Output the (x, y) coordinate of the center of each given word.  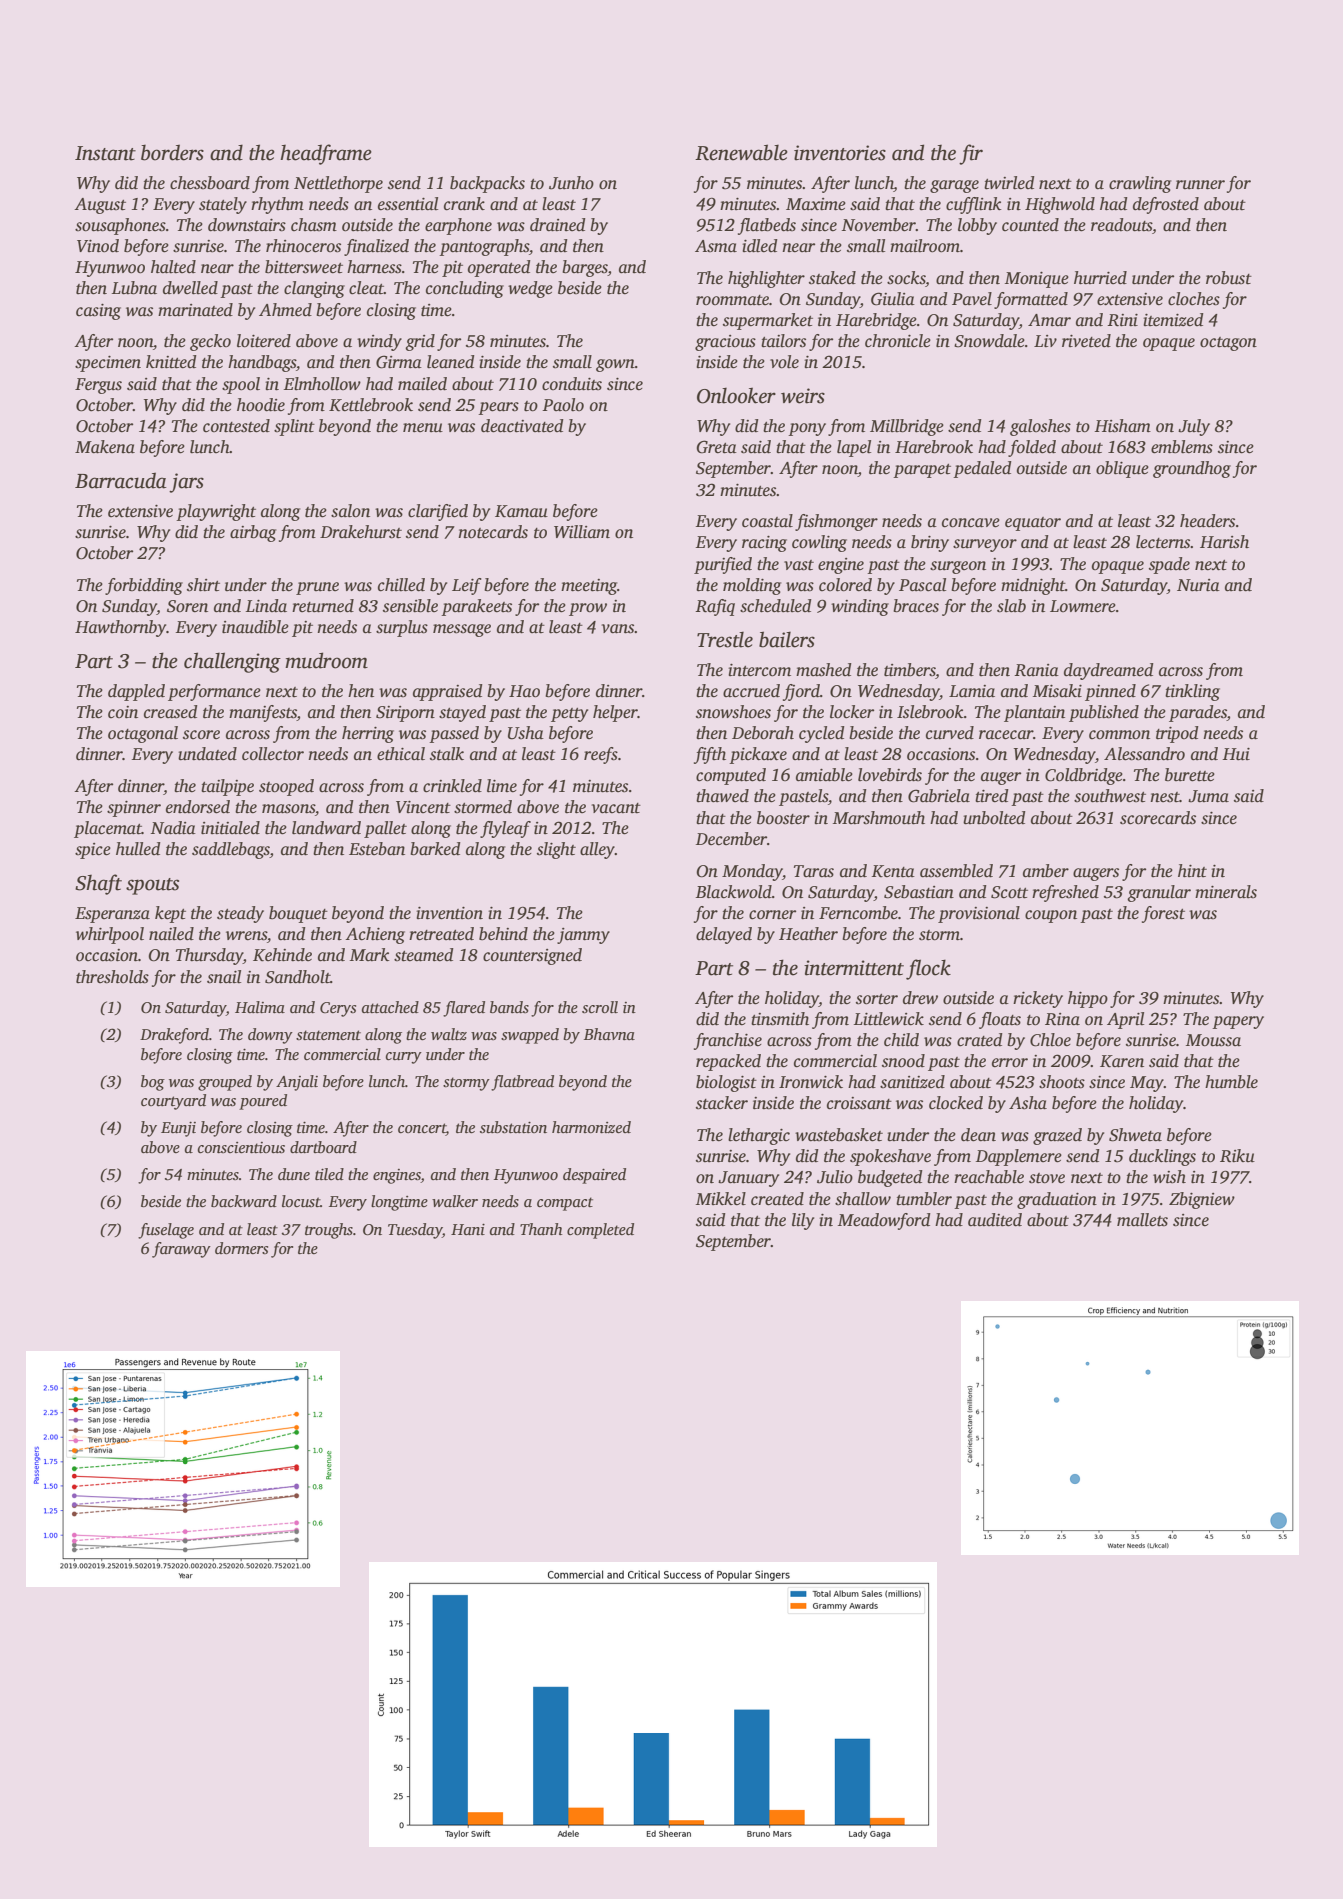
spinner (134, 809)
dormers (241, 1248)
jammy (583, 936)
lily (803, 1221)
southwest (1110, 796)
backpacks (487, 184)
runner (1200, 185)
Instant (105, 153)
